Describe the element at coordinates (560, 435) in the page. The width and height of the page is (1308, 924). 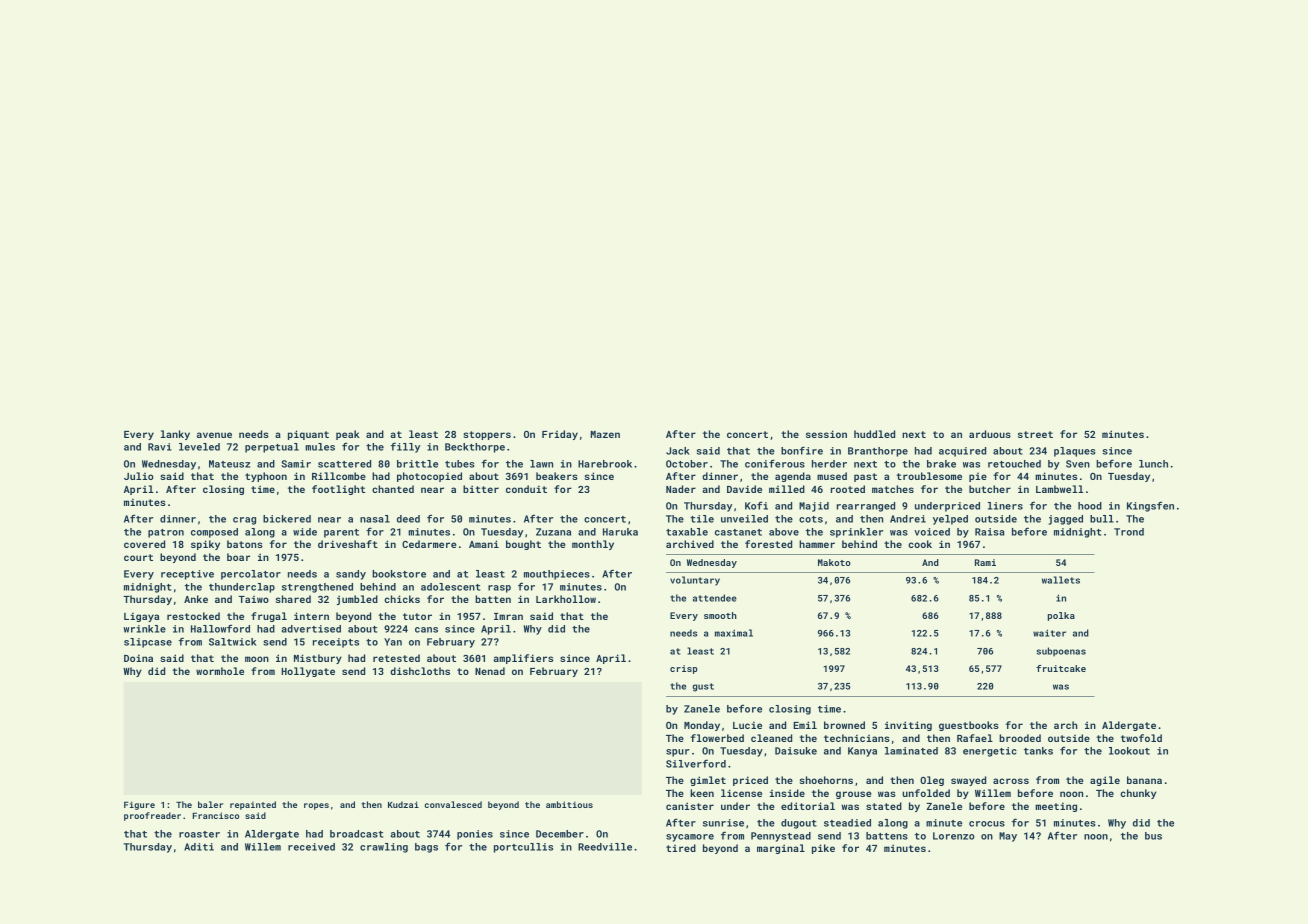
I see `Friday` at that location.
